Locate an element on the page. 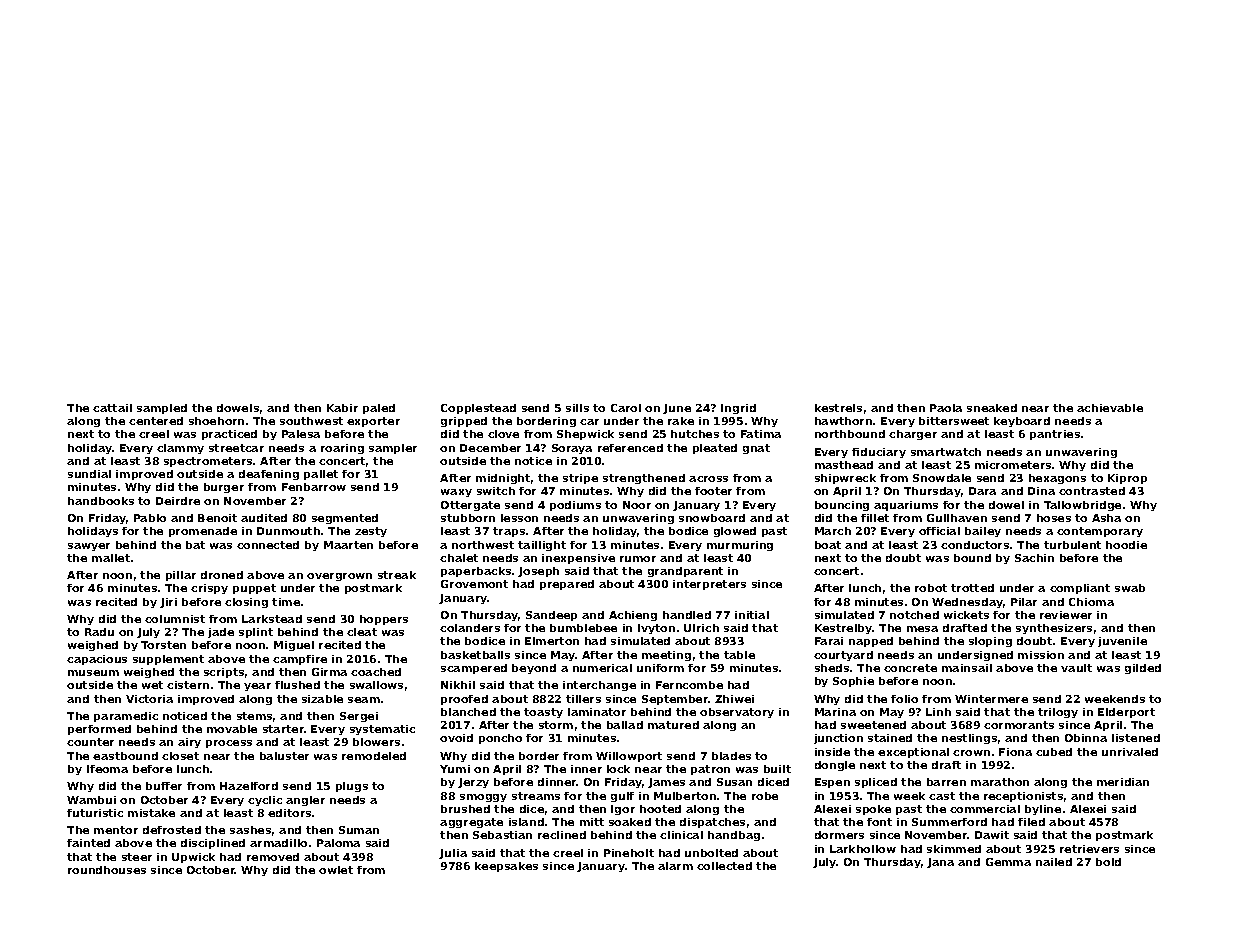 Image resolution: width=1233 pixels, height=952 pixels. roaring is located at coordinates (342, 449).
